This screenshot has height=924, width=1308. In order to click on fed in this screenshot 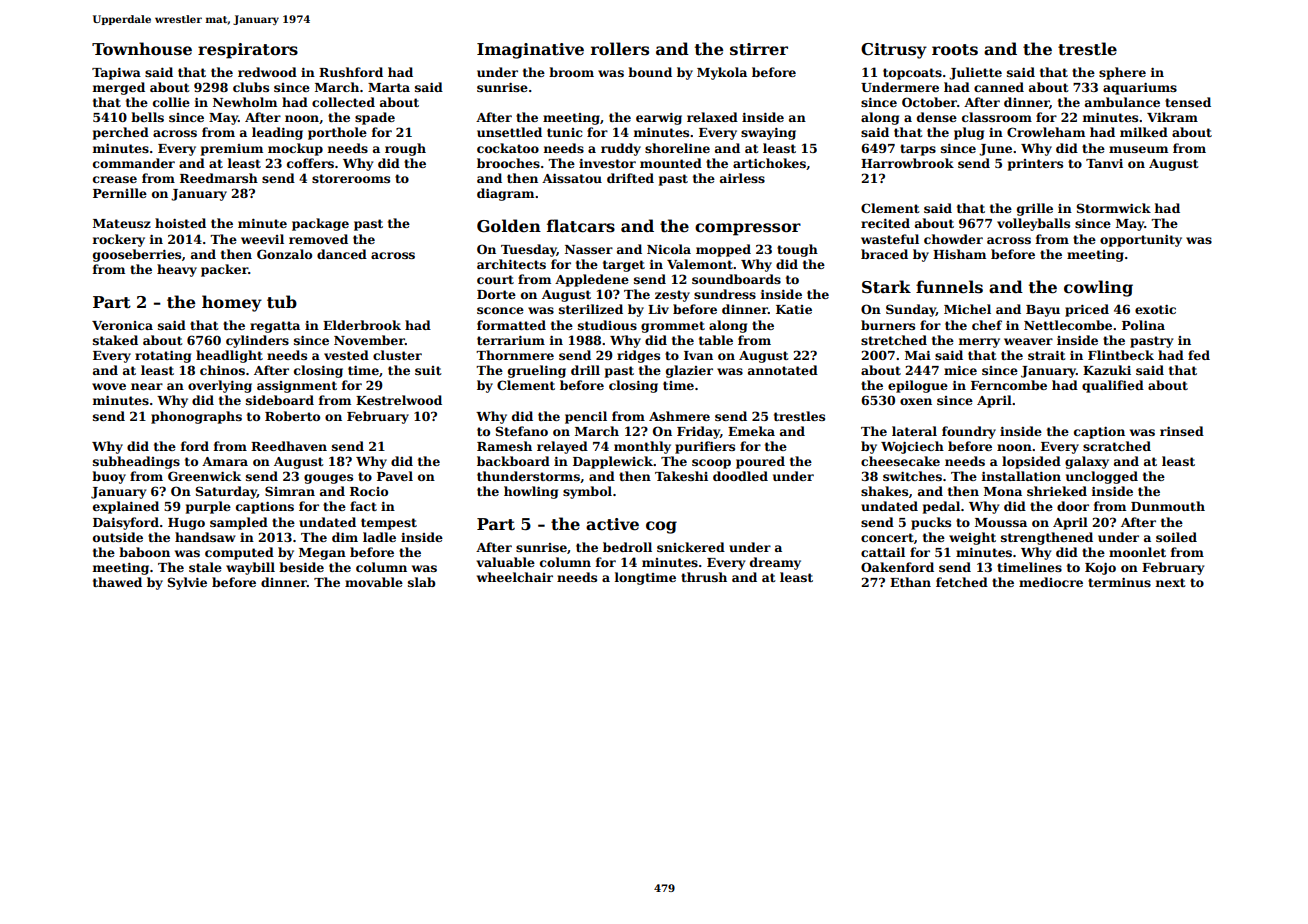, I will do `click(1199, 355)`.
